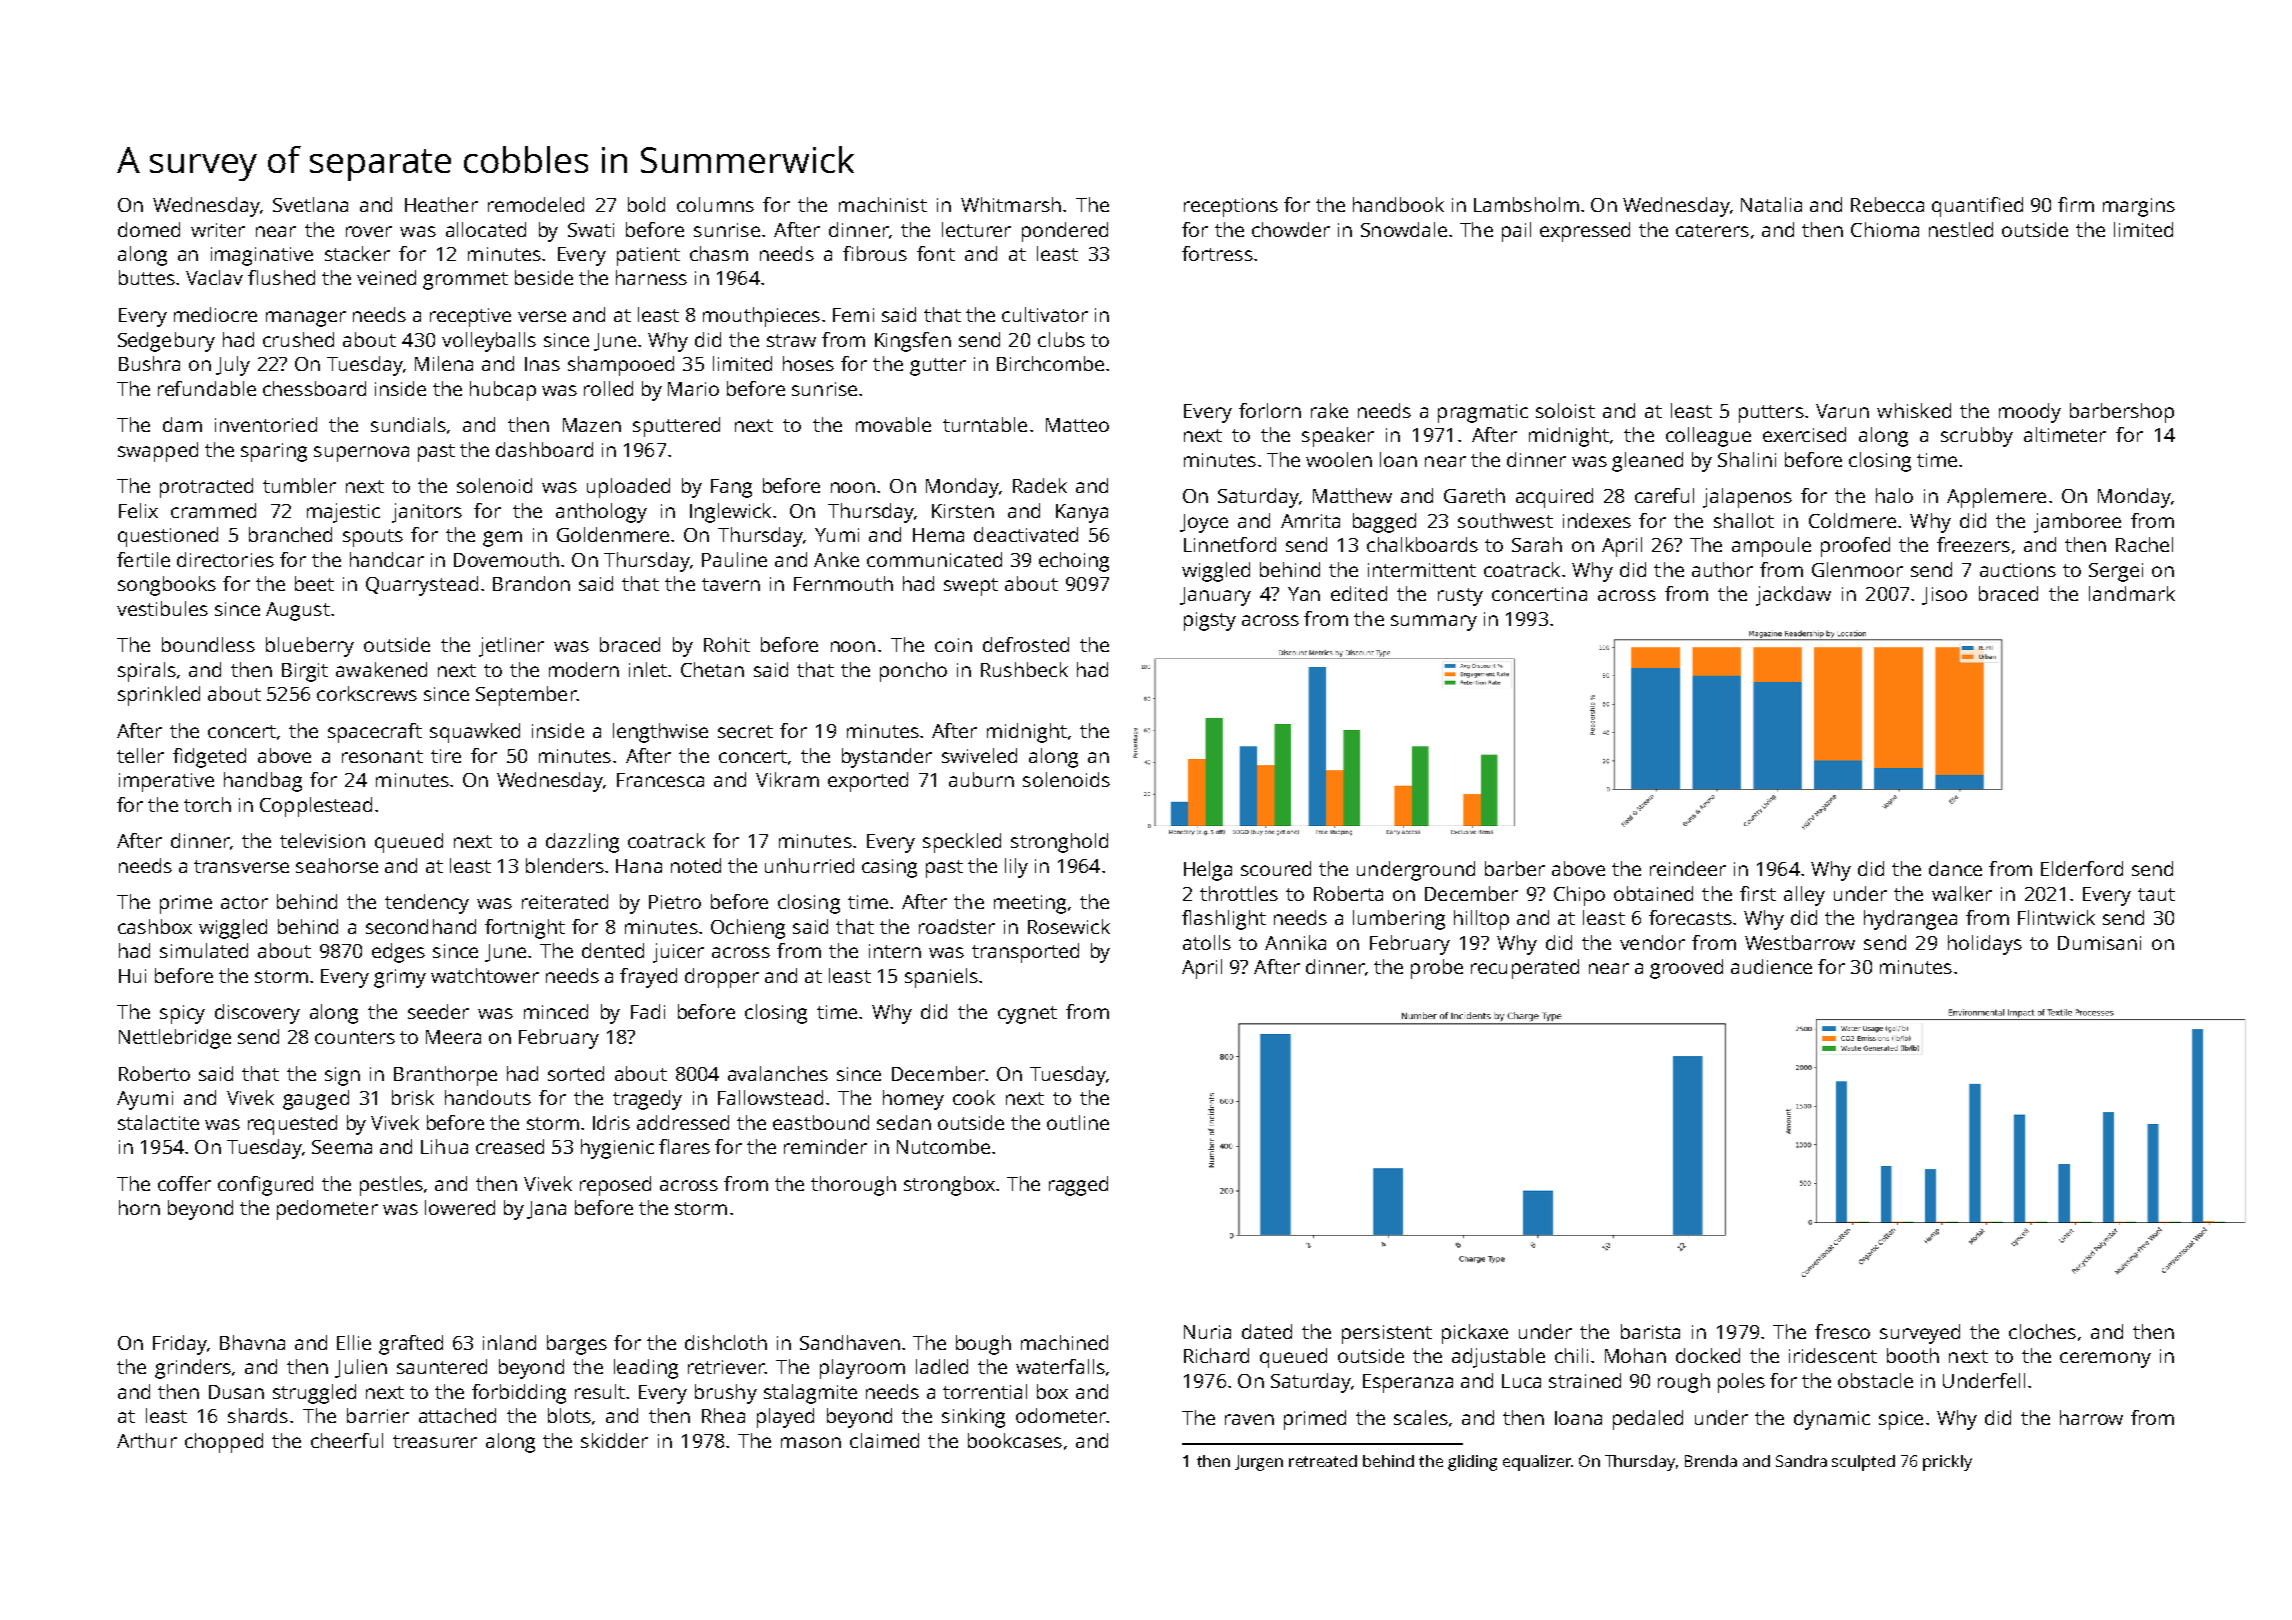 This screenshot has height=1620, width=2292. I want to click on Elderford, so click(2082, 868).
